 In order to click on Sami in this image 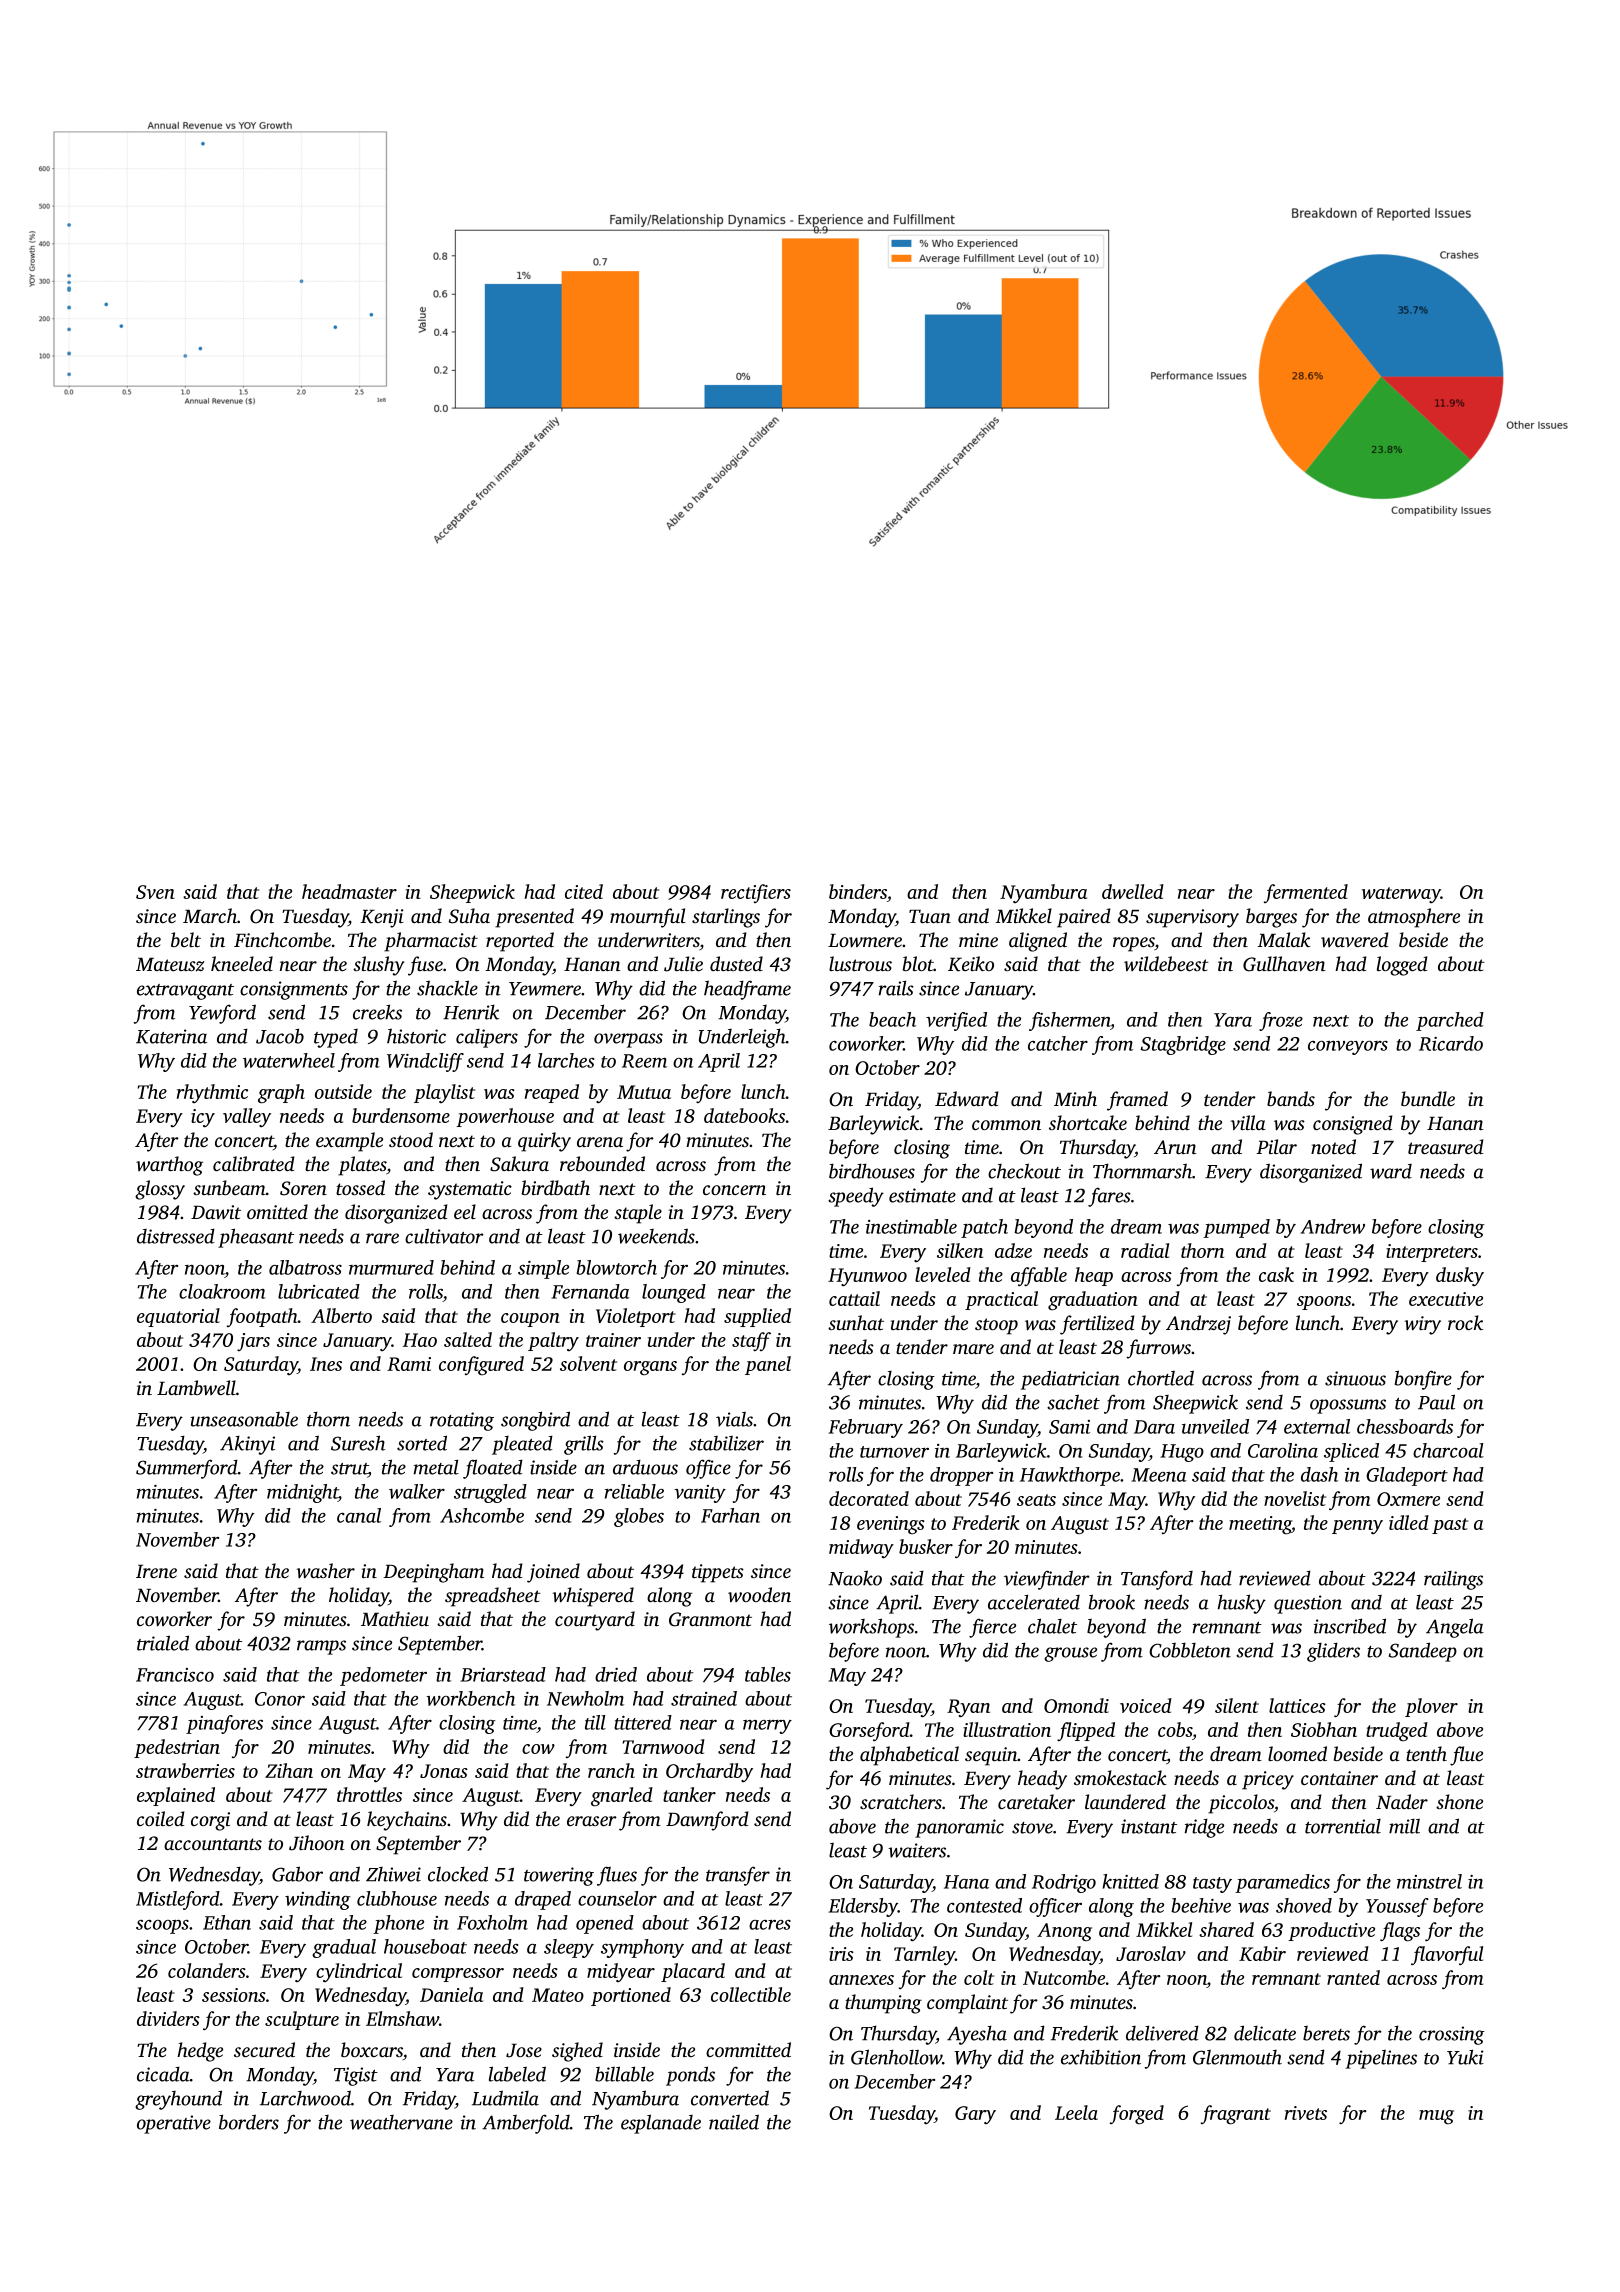, I will do `click(1069, 1427)`.
